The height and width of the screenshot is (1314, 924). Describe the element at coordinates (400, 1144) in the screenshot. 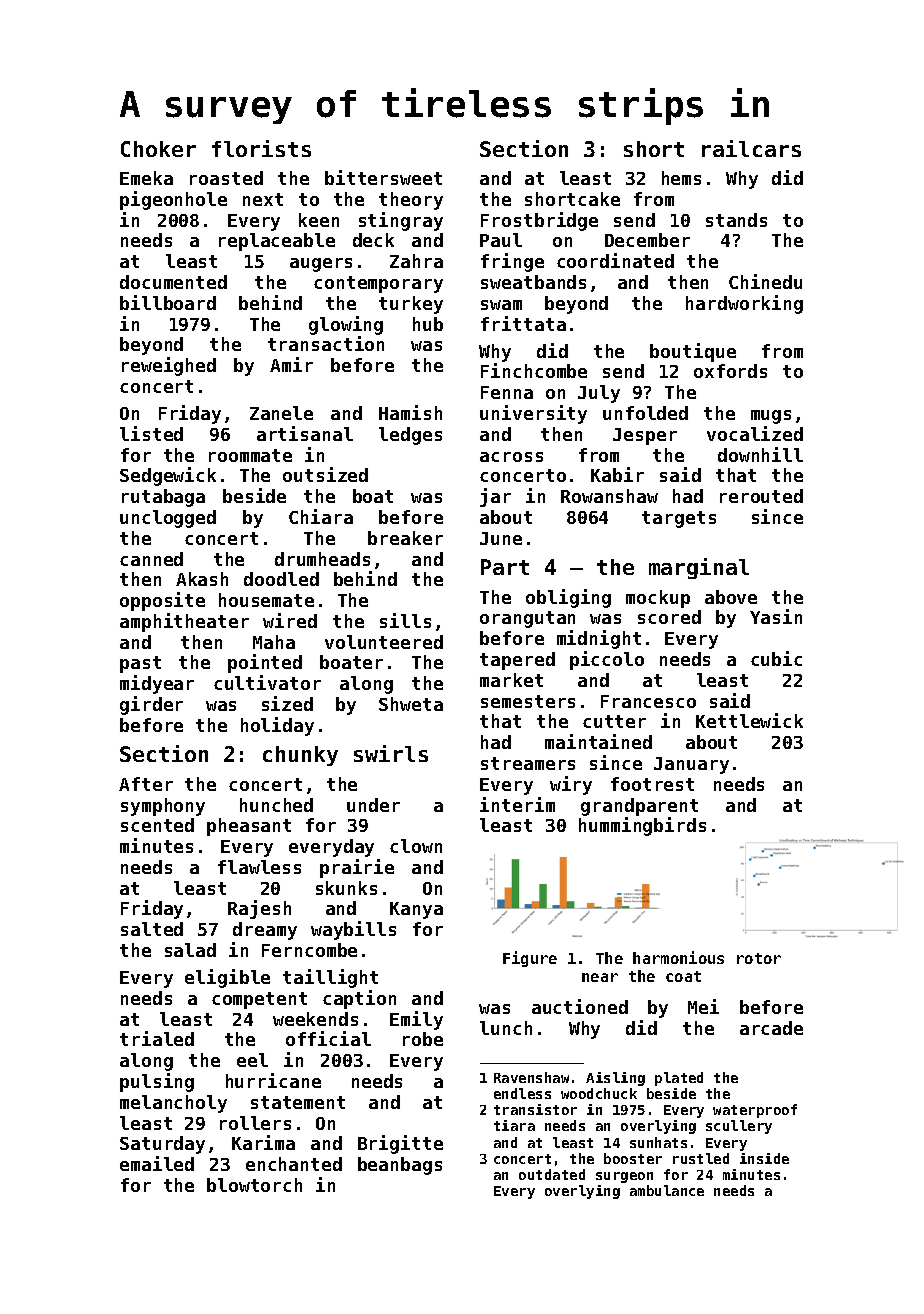

I see `Brigitte` at that location.
